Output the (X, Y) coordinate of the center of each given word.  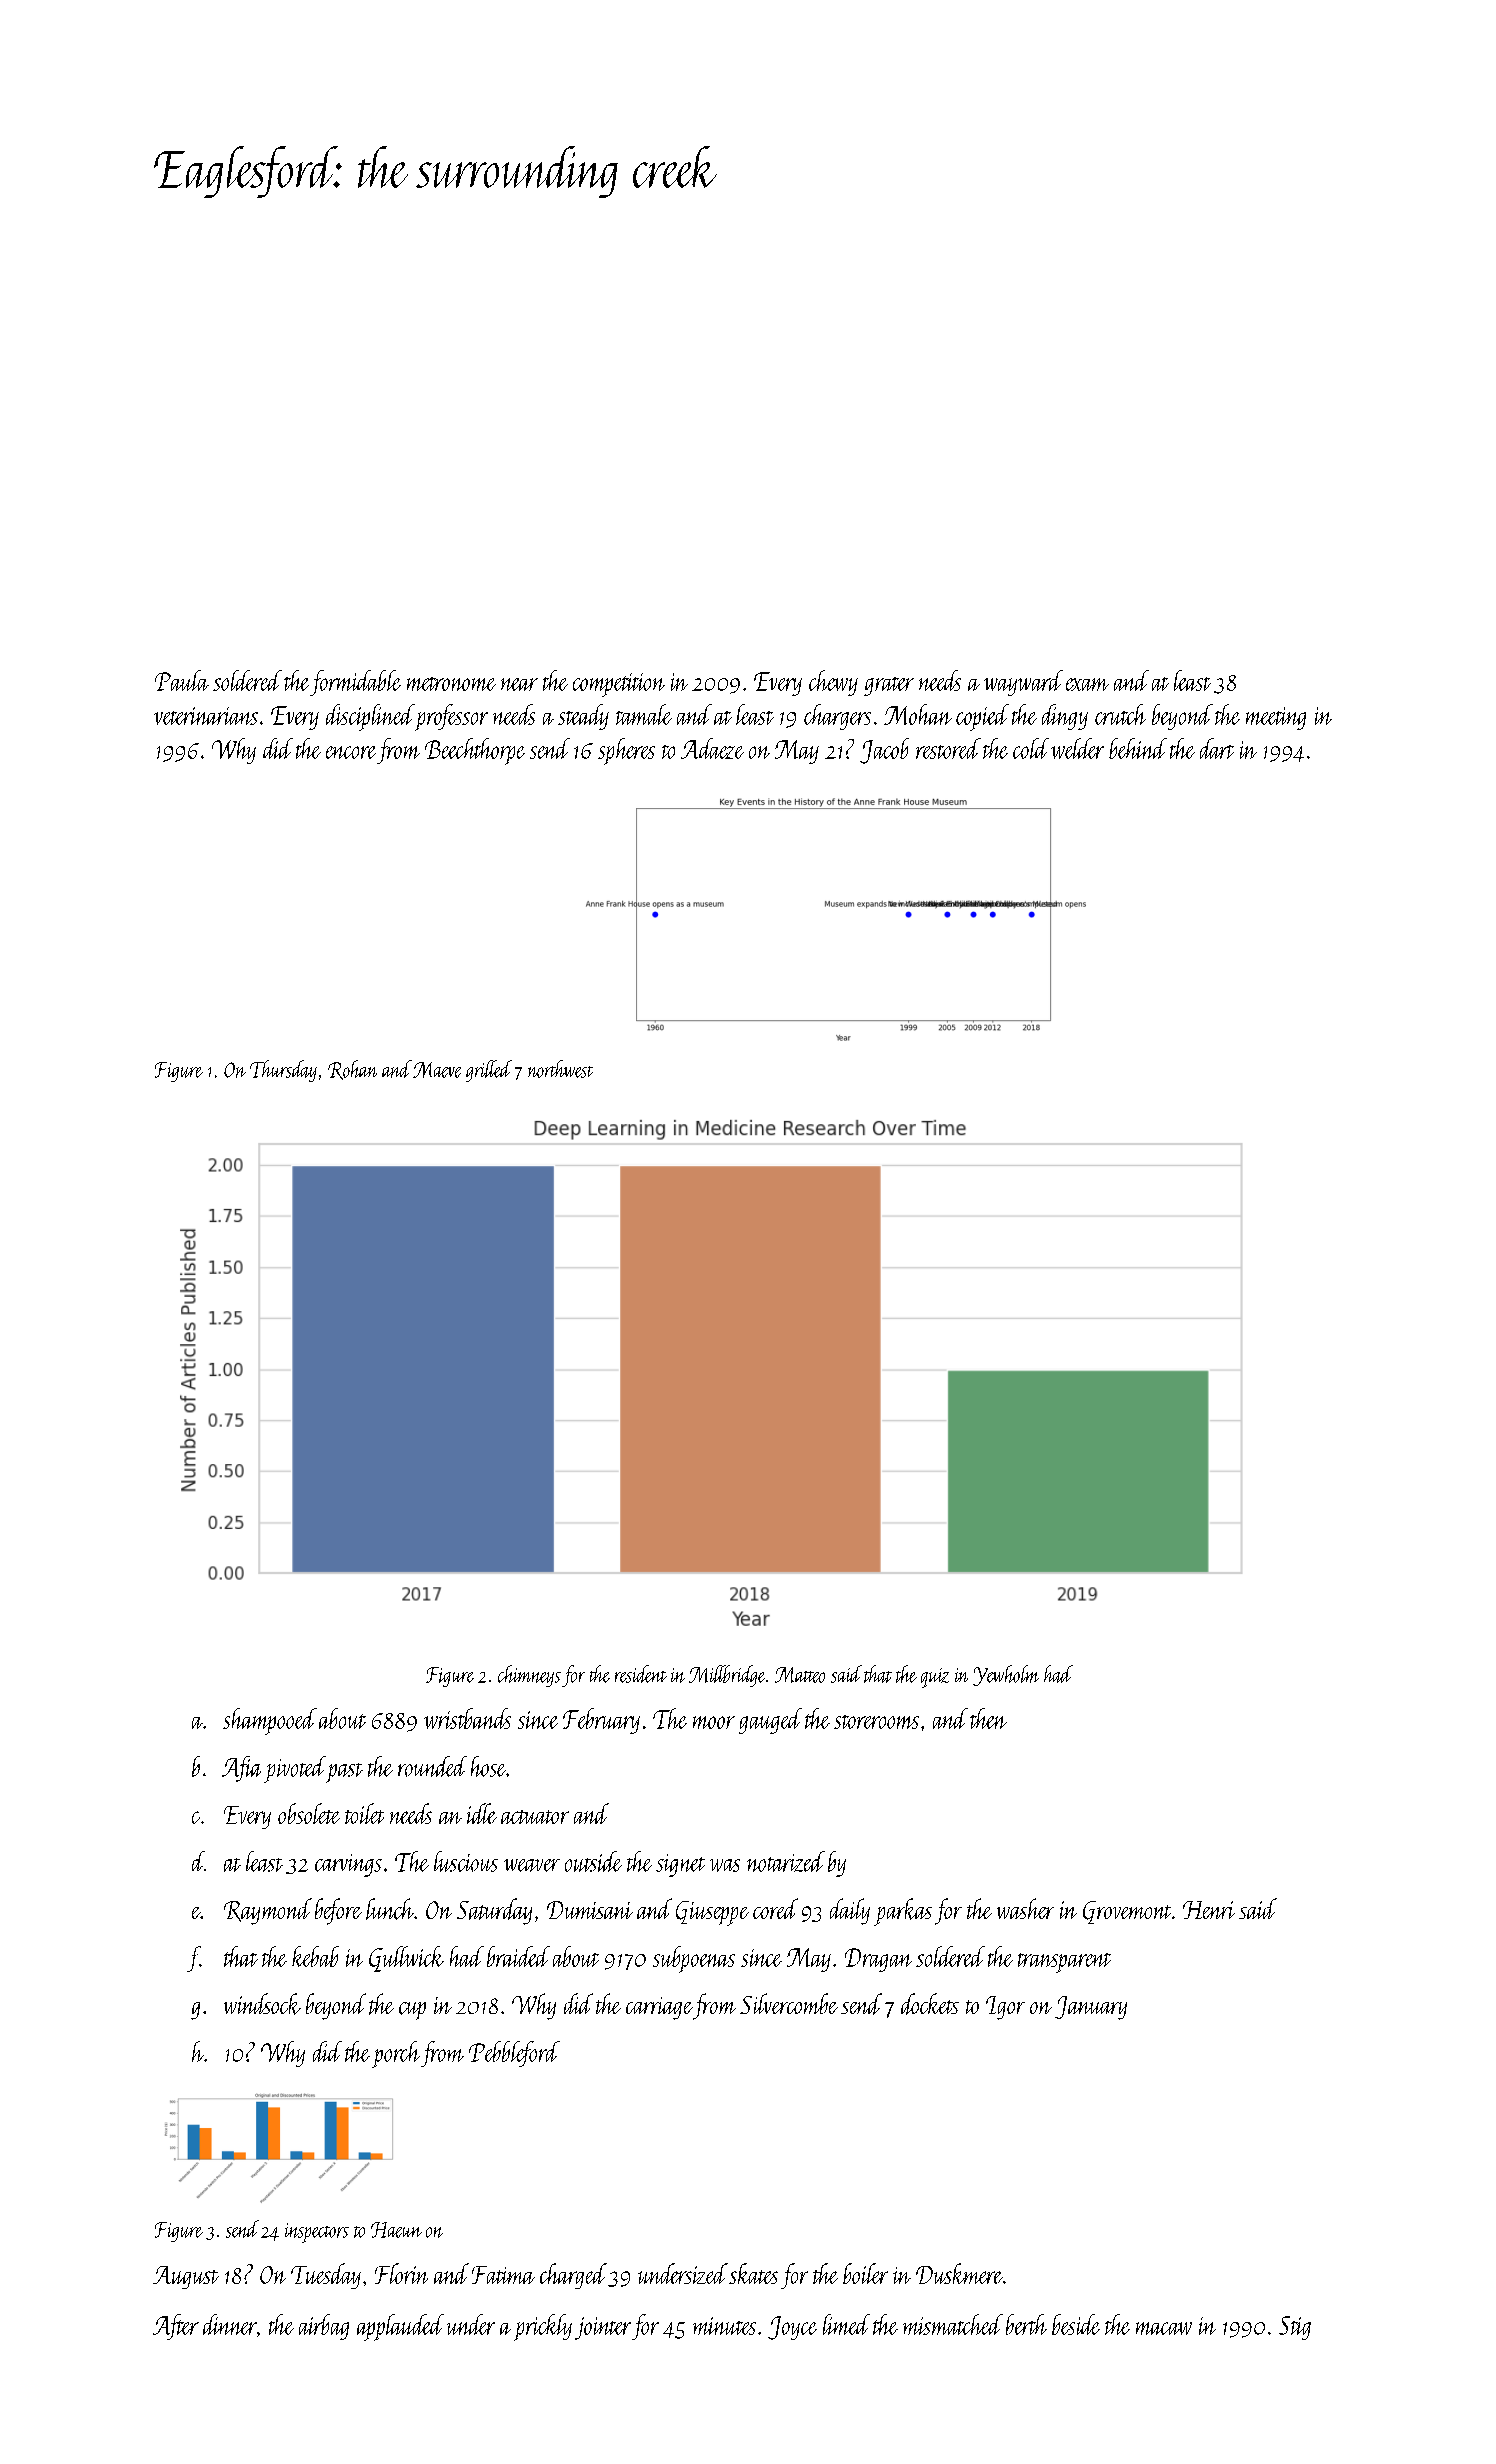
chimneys (529, 1676)
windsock (262, 2004)
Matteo (800, 1675)
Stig (1295, 2328)
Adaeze (712, 748)
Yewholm (1006, 1675)
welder (1077, 748)
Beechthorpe (475, 751)
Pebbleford (514, 2054)
